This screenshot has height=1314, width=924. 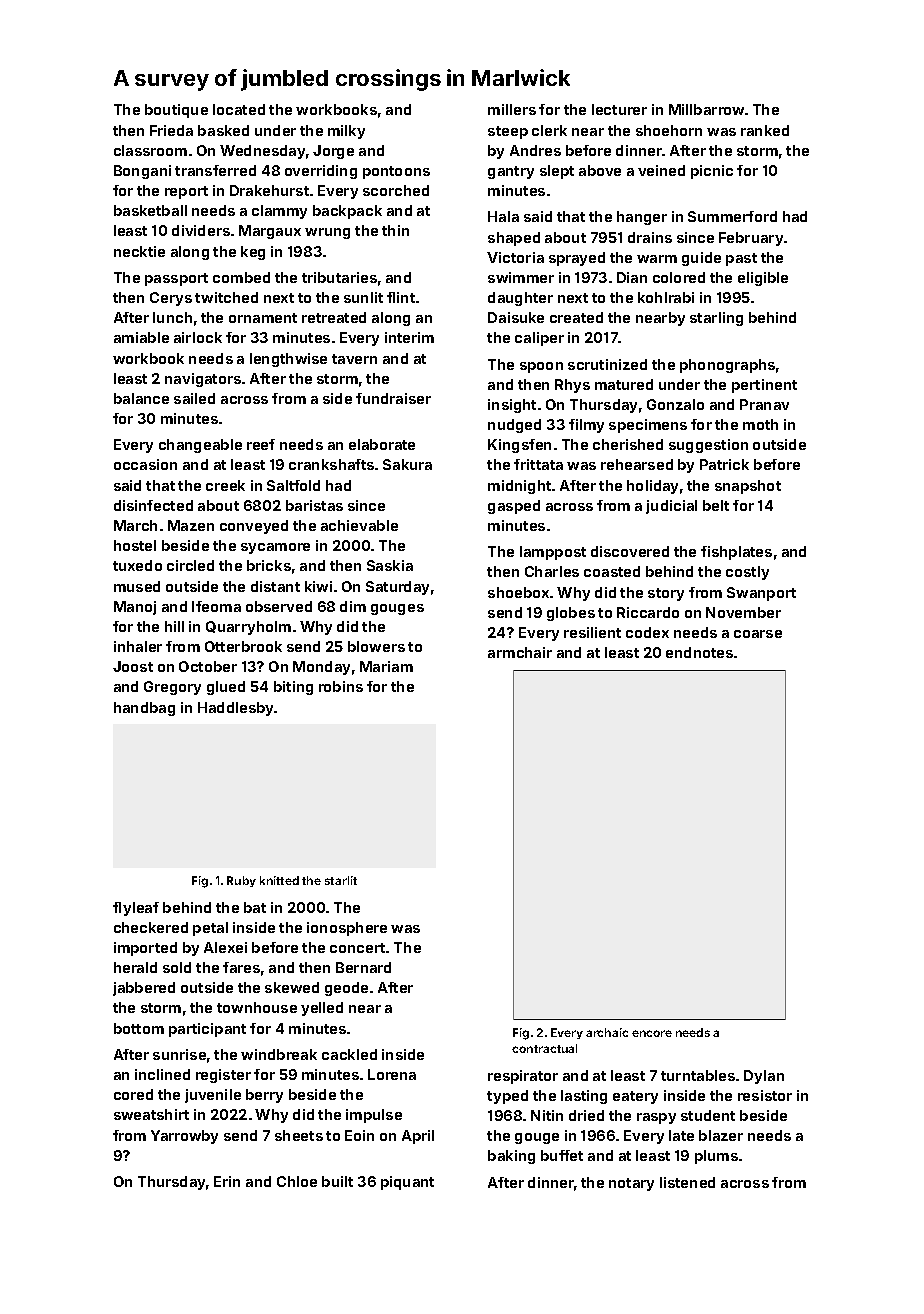 I want to click on listened, so click(x=687, y=1182).
